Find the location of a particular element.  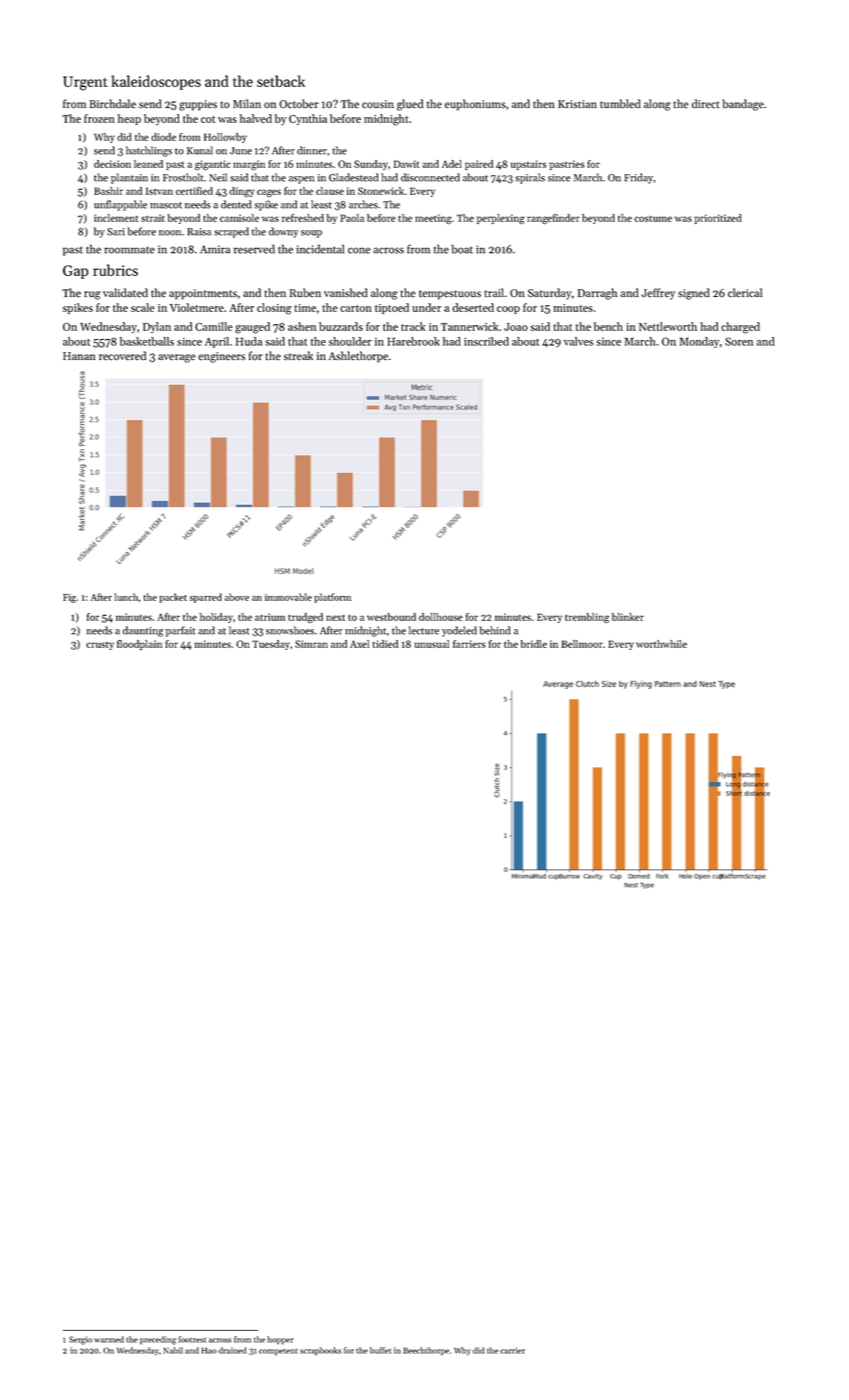

Milan is located at coordinates (247, 103).
